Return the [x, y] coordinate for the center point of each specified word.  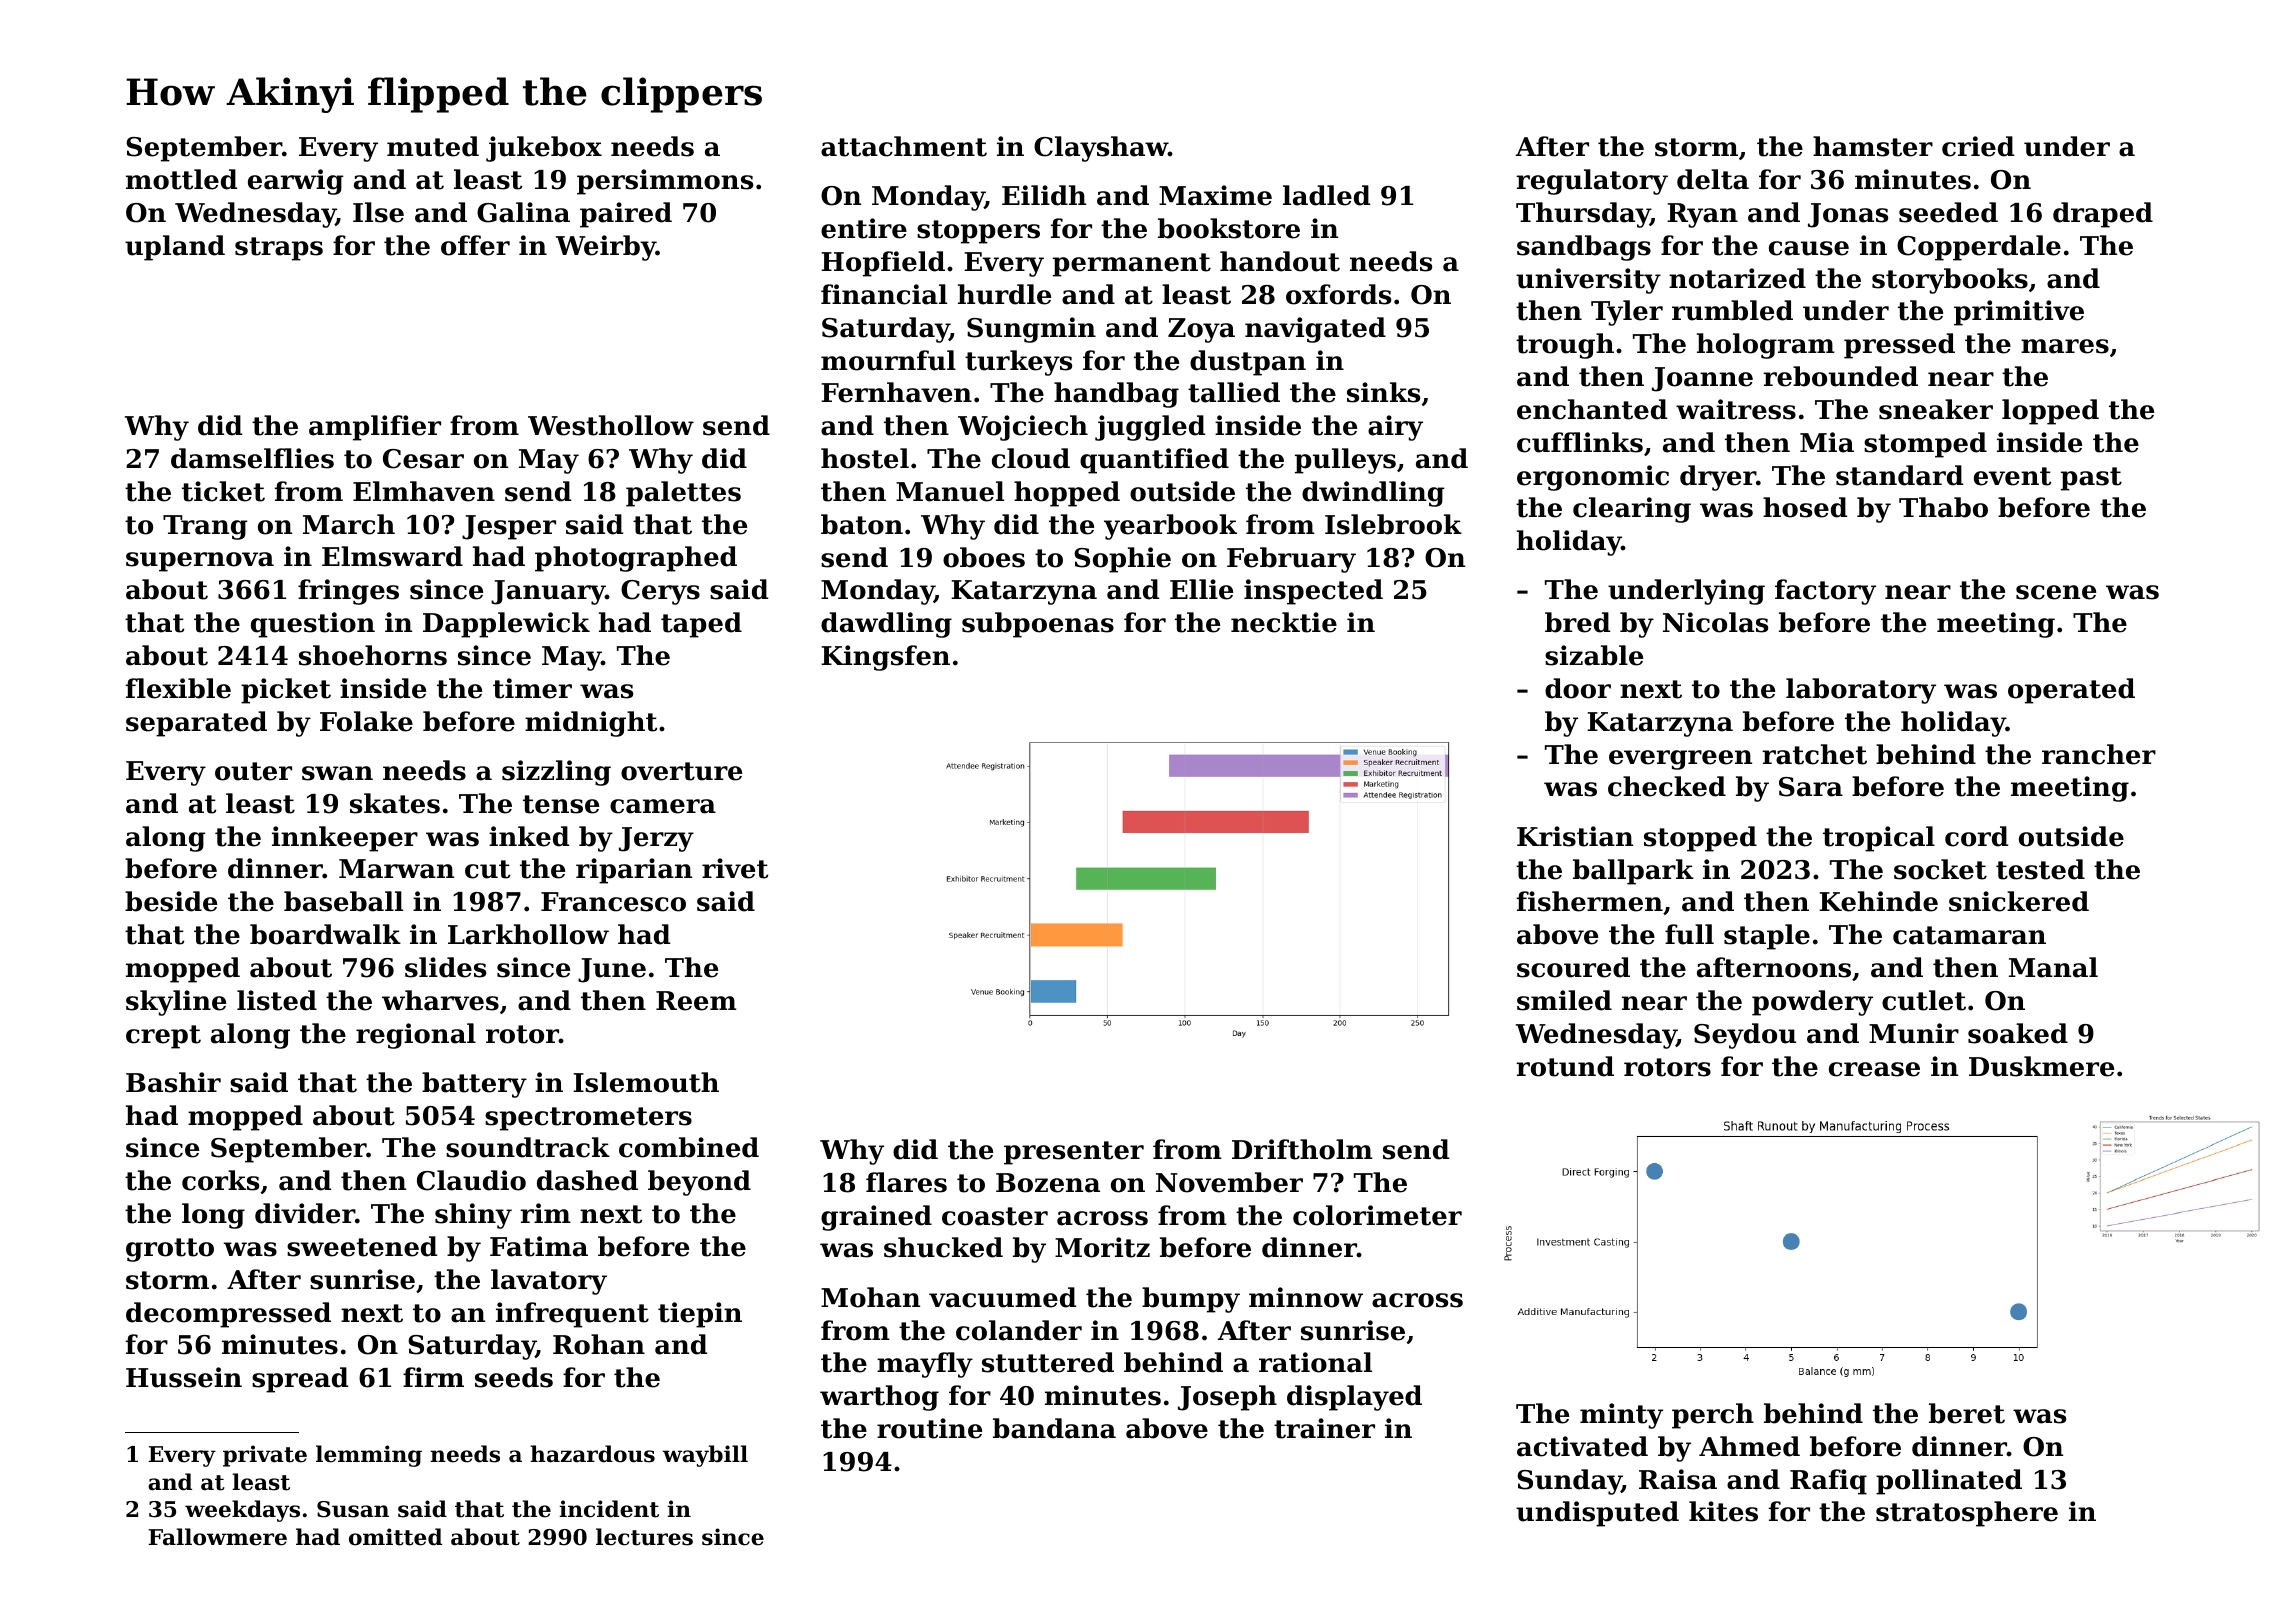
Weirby [606, 248]
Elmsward [392, 556]
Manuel [950, 491]
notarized [1737, 278]
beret [1967, 1413]
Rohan [599, 1344]
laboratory [1861, 691]
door [1578, 688]
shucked [943, 1247]
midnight [591, 724]
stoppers [978, 232]
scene [2056, 592]
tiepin [700, 1315]
